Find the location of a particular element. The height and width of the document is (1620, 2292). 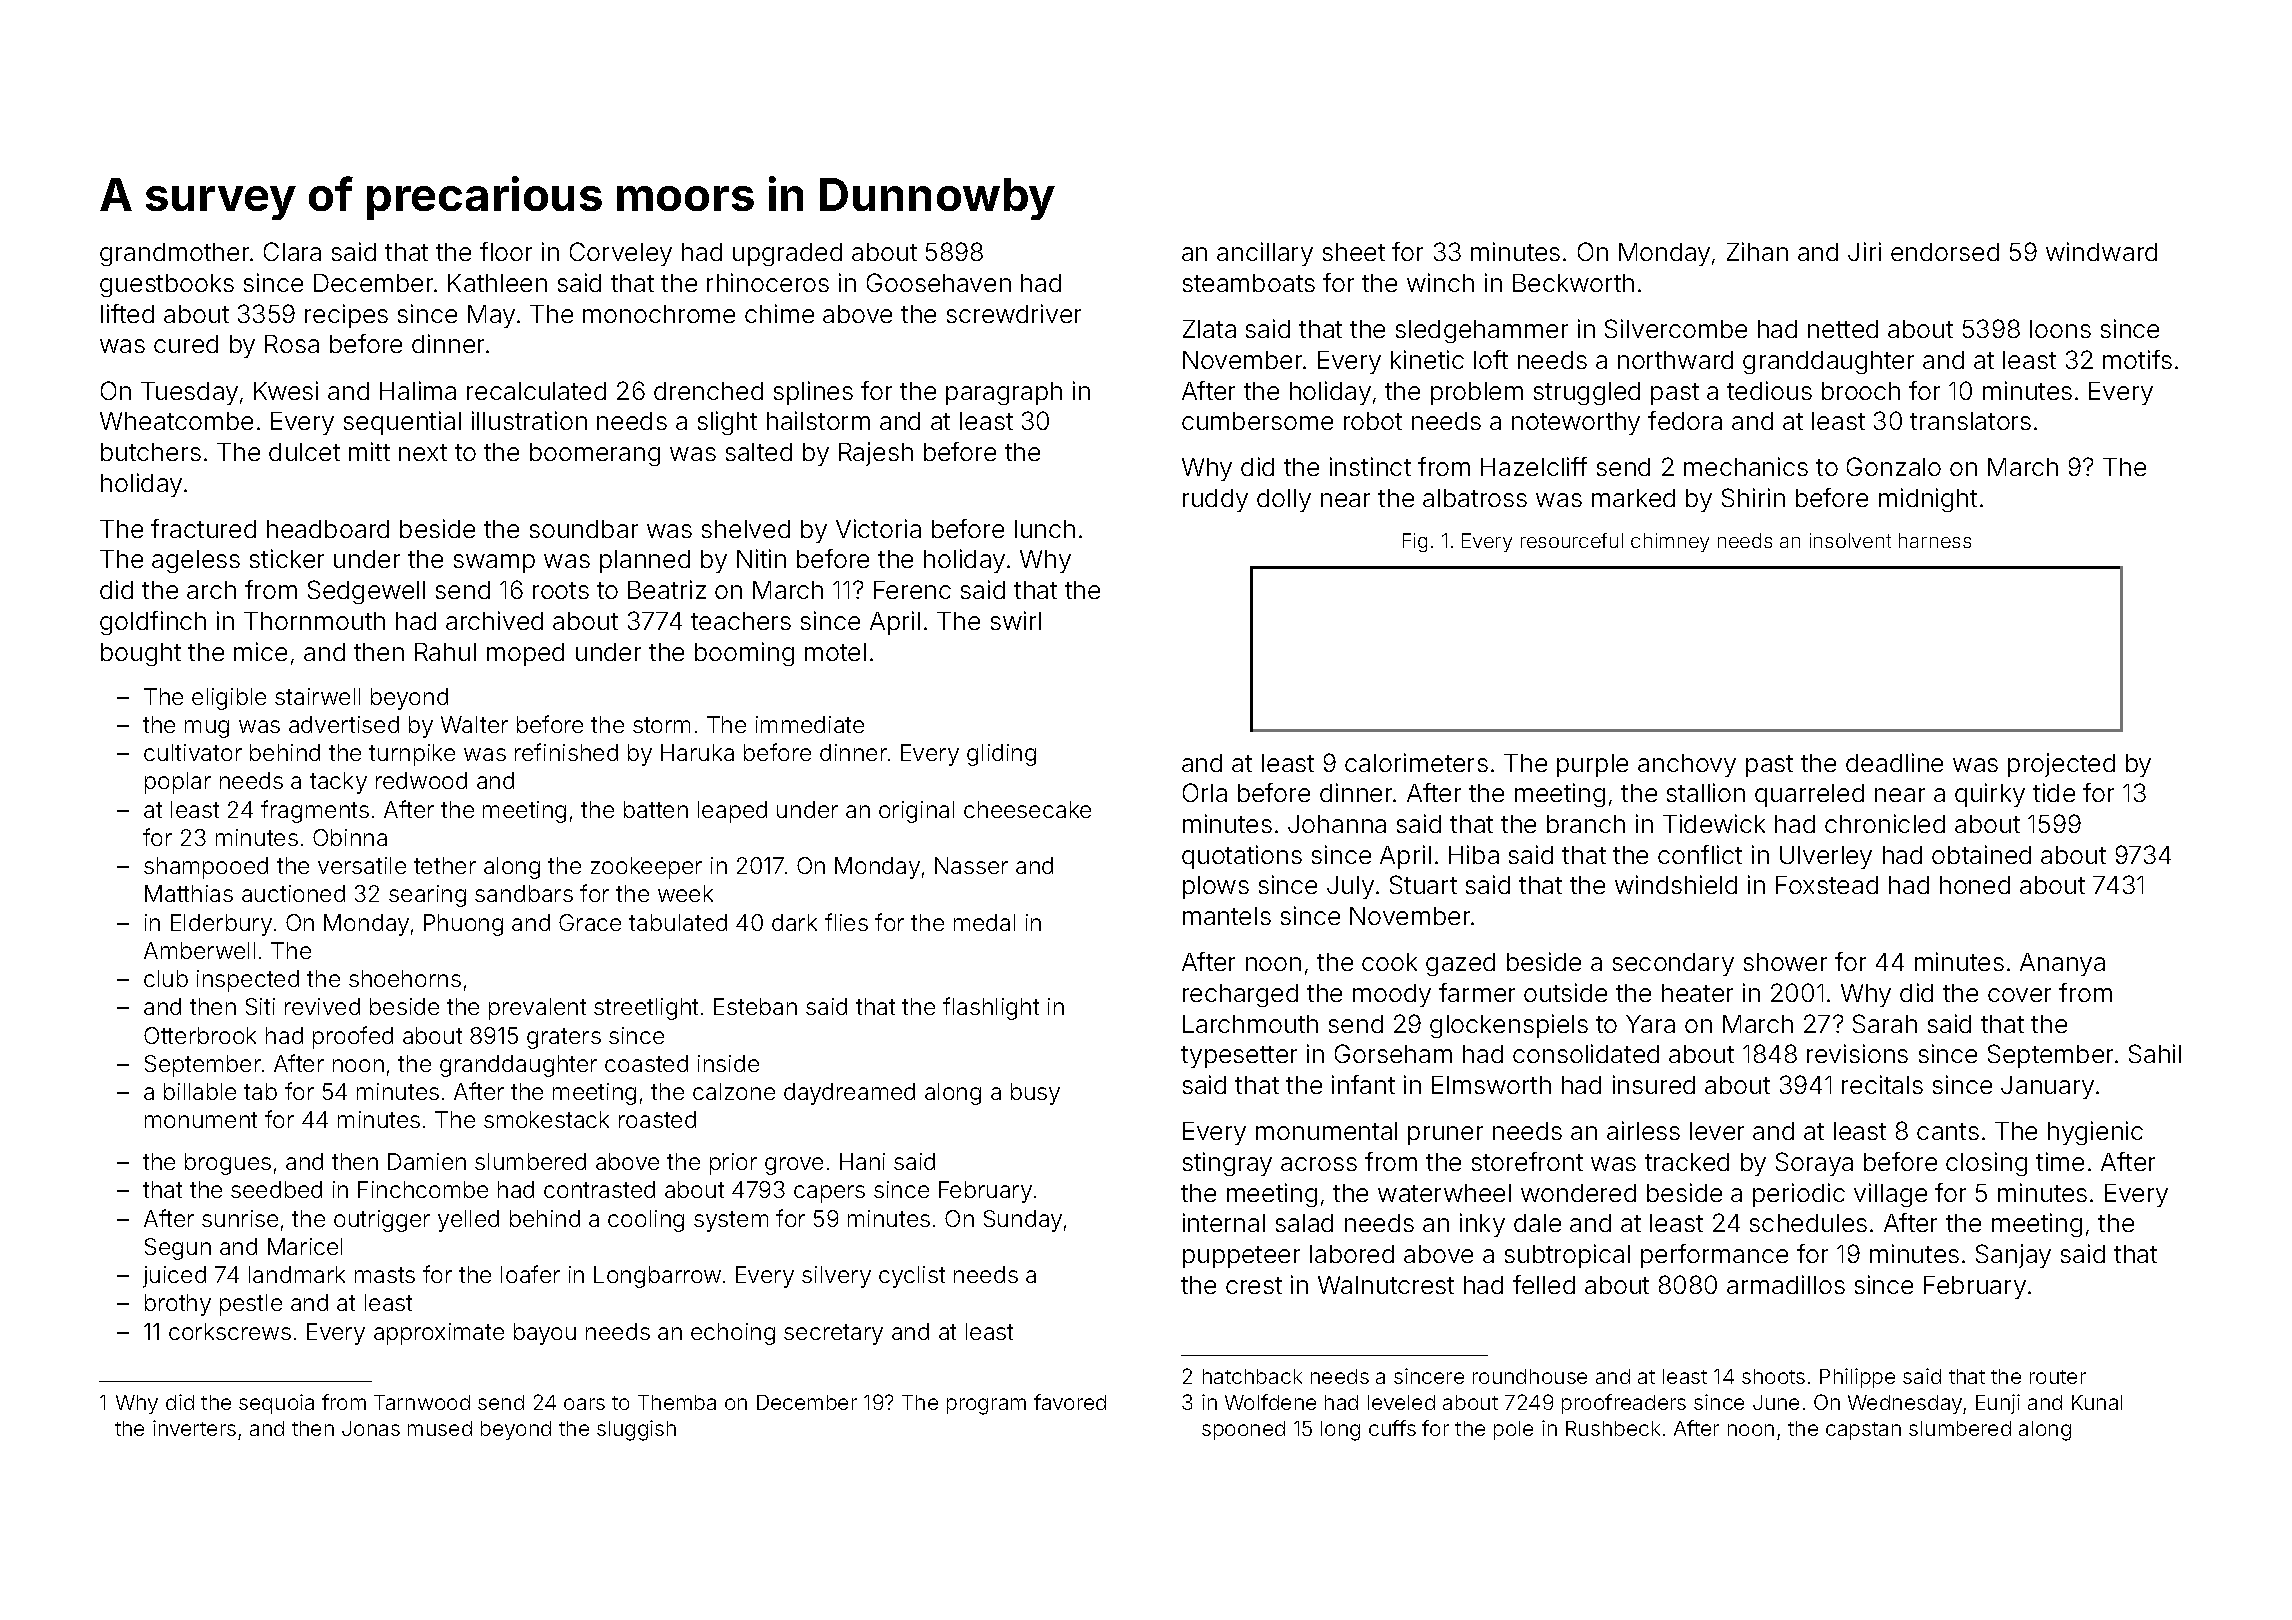

lifted is located at coordinates (127, 313).
